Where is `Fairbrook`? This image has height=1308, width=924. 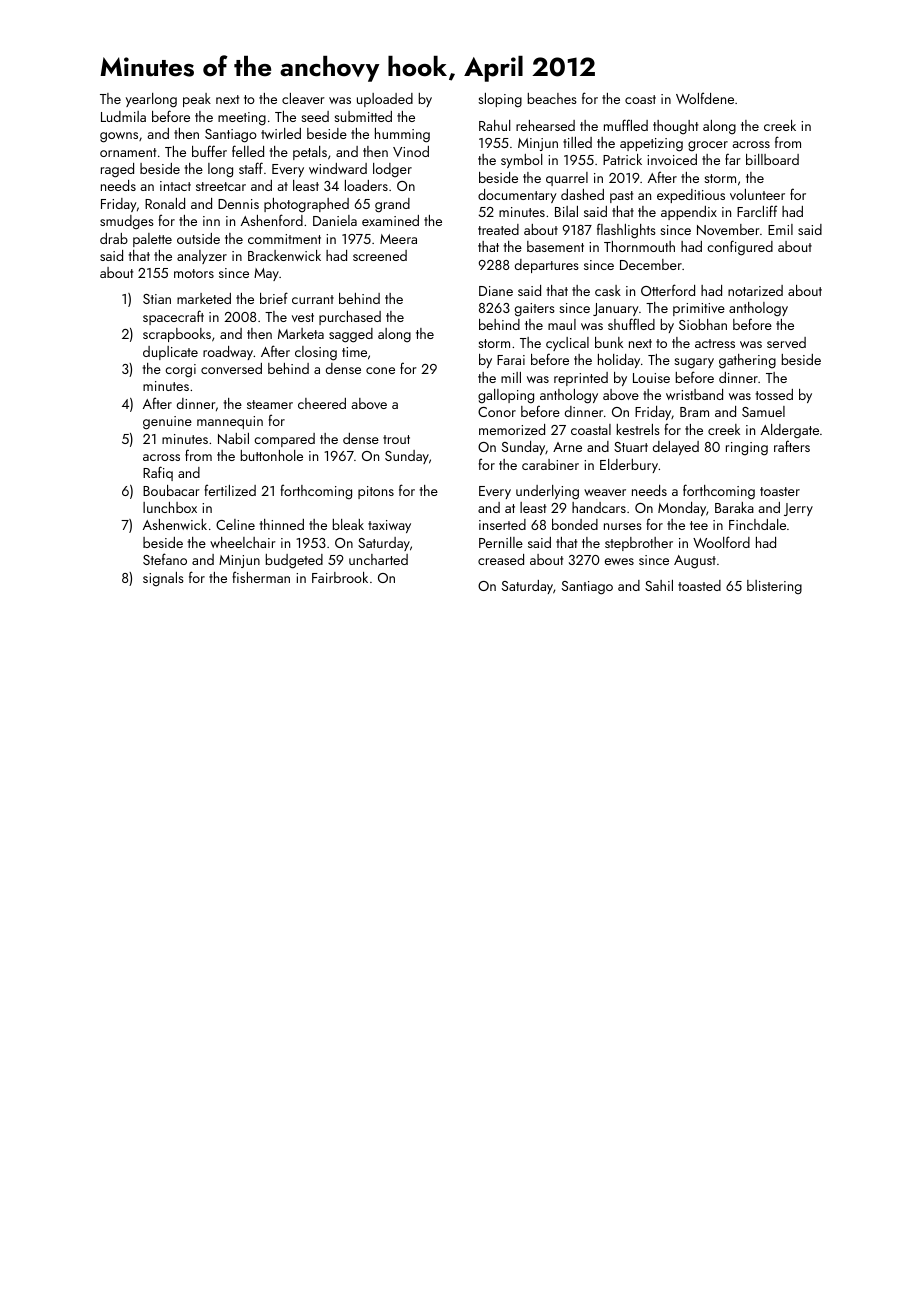
Fairbrook is located at coordinates (340, 577).
